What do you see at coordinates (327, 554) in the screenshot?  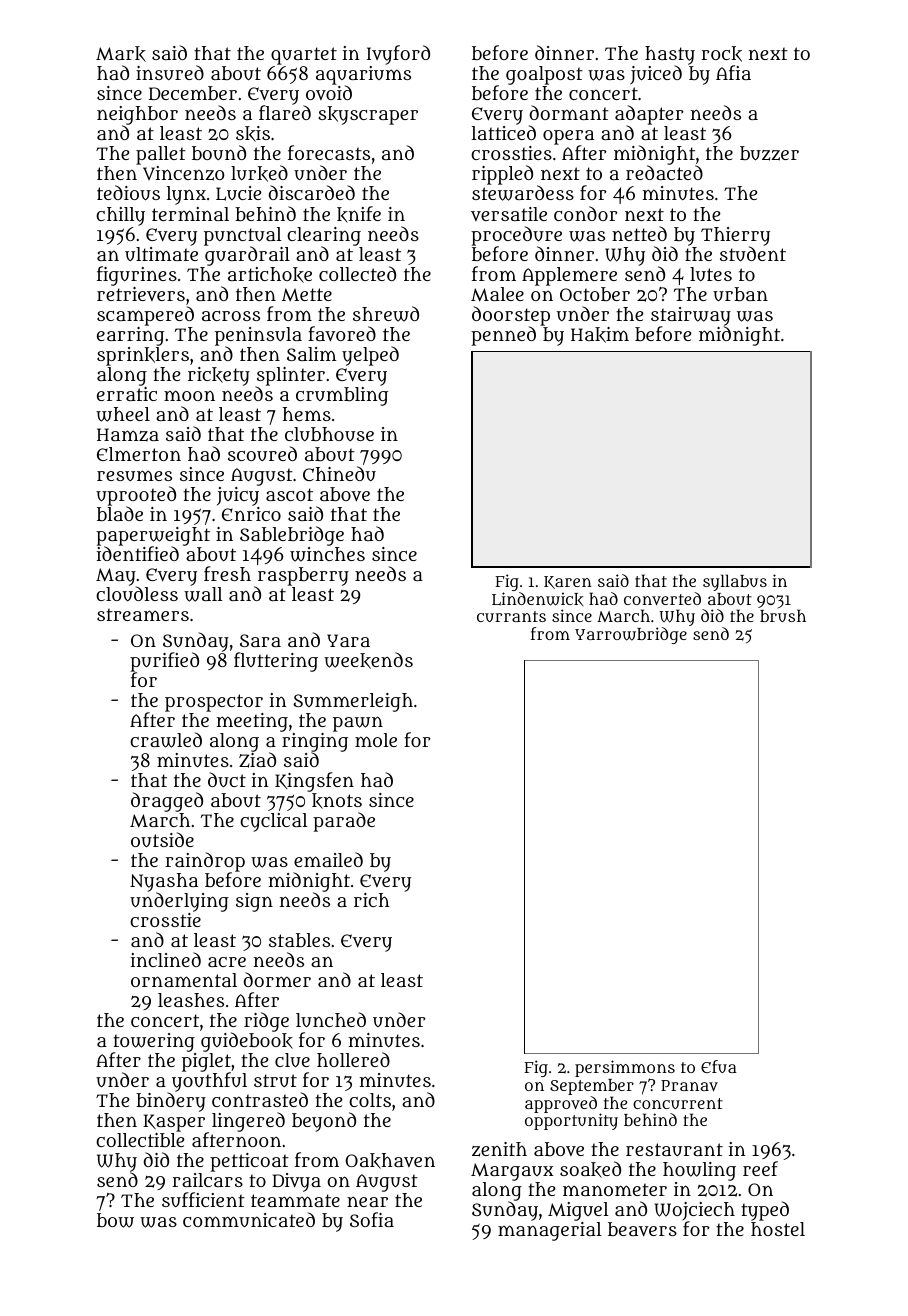 I see `winches` at bounding box center [327, 554].
